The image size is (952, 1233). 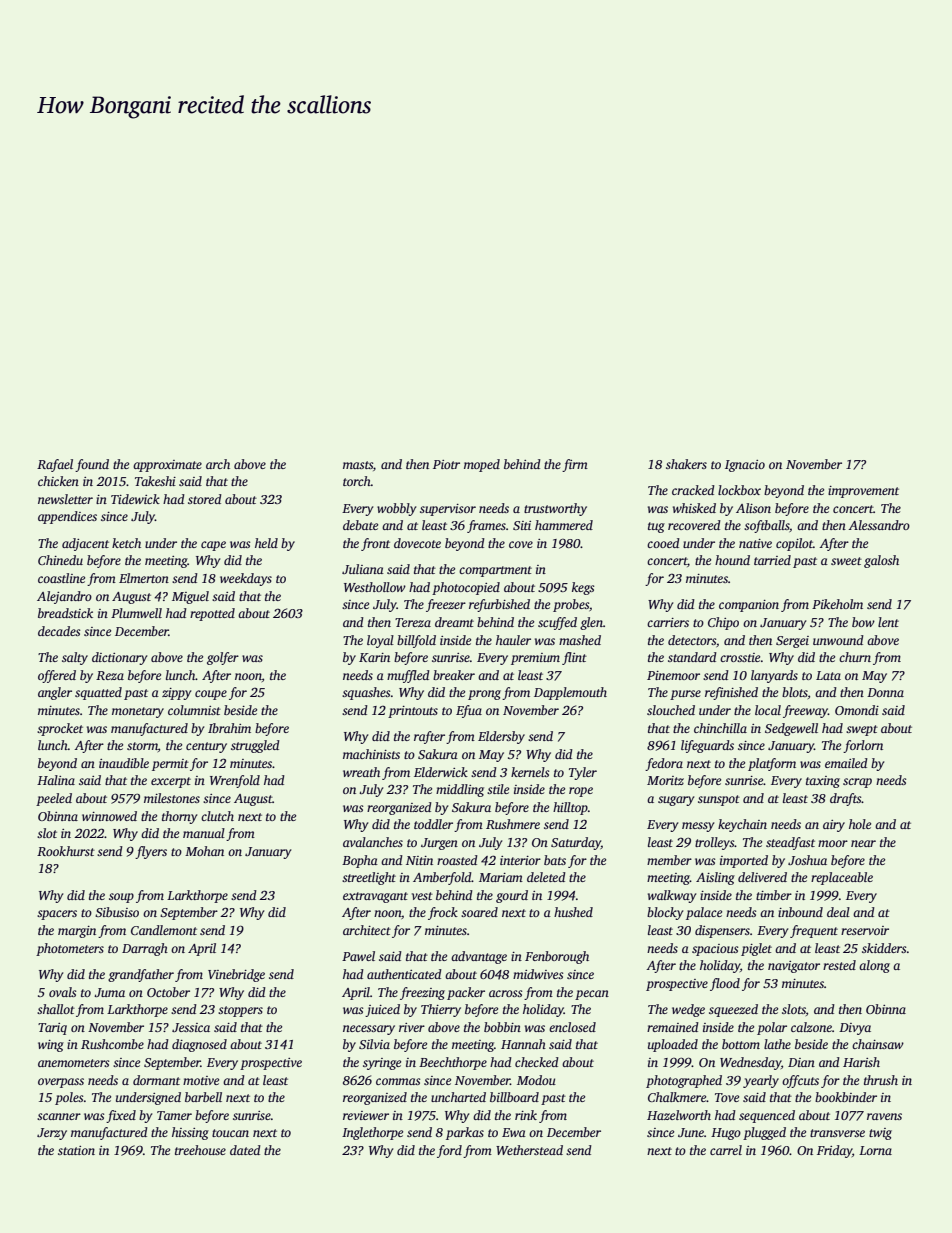 What do you see at coordinates (200, 1150) in the screenshot?
I see `treehouse` at bounding box center [200, 1150].
